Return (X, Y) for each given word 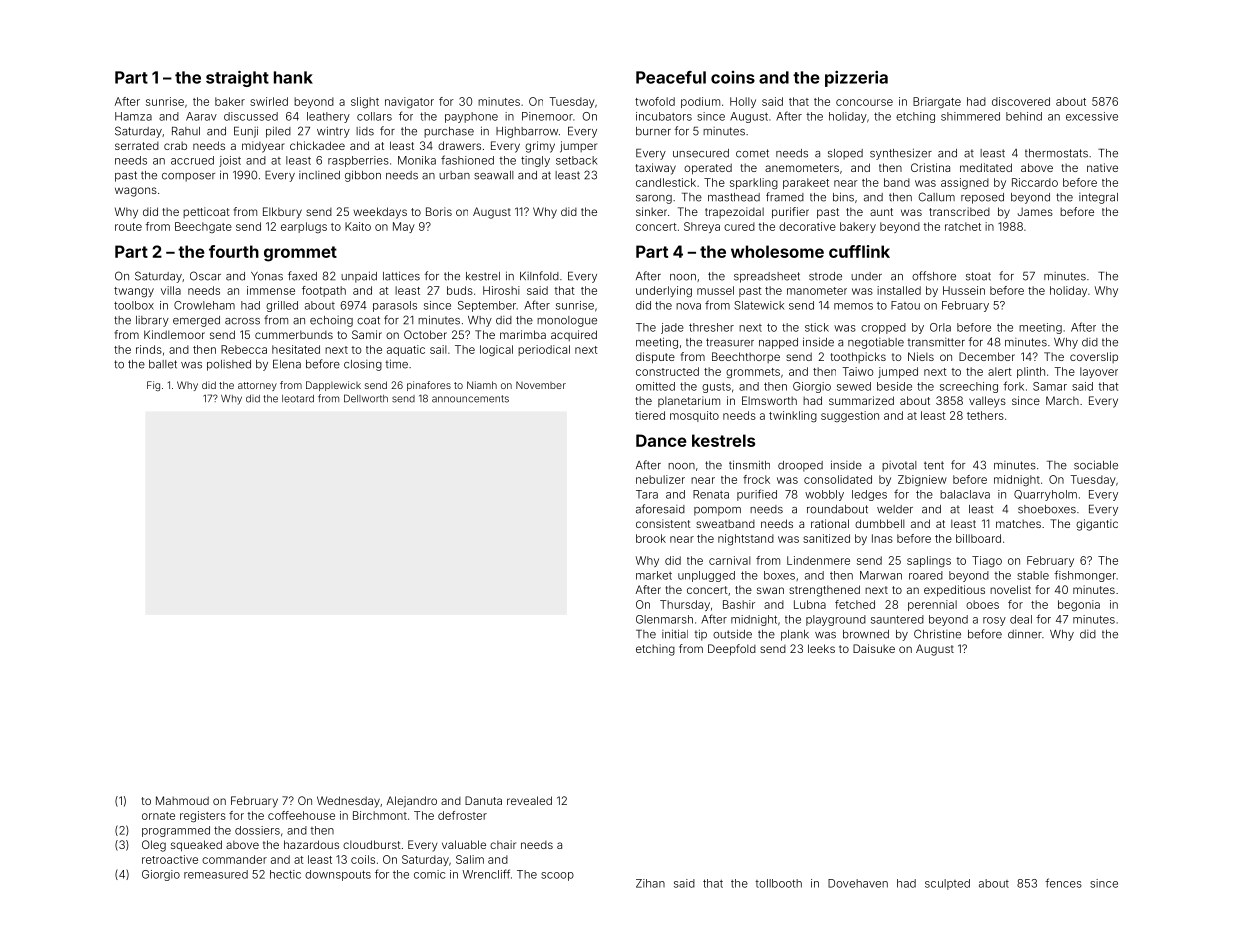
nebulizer (660, 479)
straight (237, 78)
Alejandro (412, 801)
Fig (153, 386)
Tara (647, 494)
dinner (1025, 634)
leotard (298, 399)
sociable (1096, 465)
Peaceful (671, 77)
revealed (529, 800)
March (1062, 400)
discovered (1021, 101)
